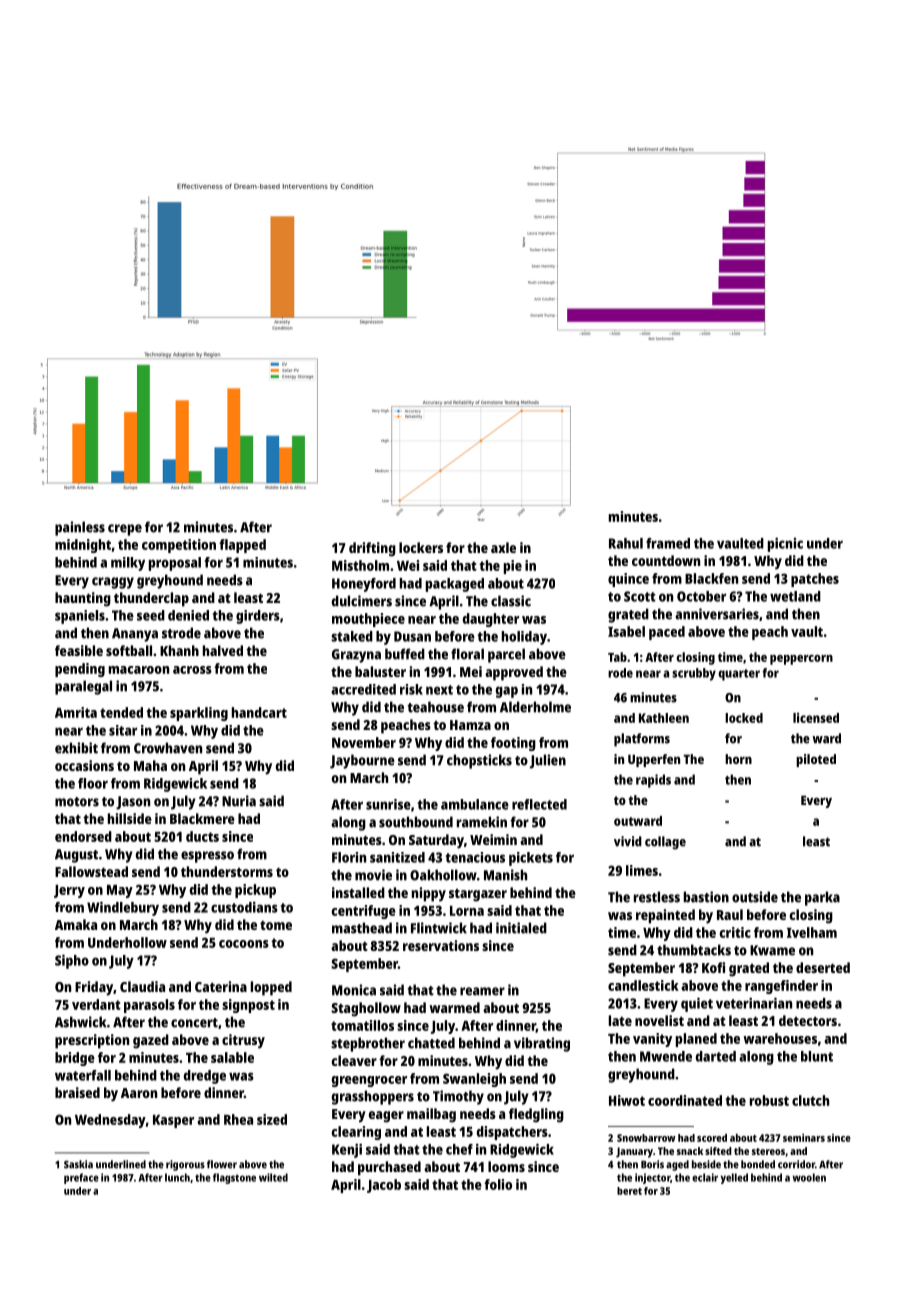 Image resolution: width=908 pixels, height=1316 pixels. Describe the element at coordinates (177, 1177) in the screenshot. I see `lunch` at that location.
